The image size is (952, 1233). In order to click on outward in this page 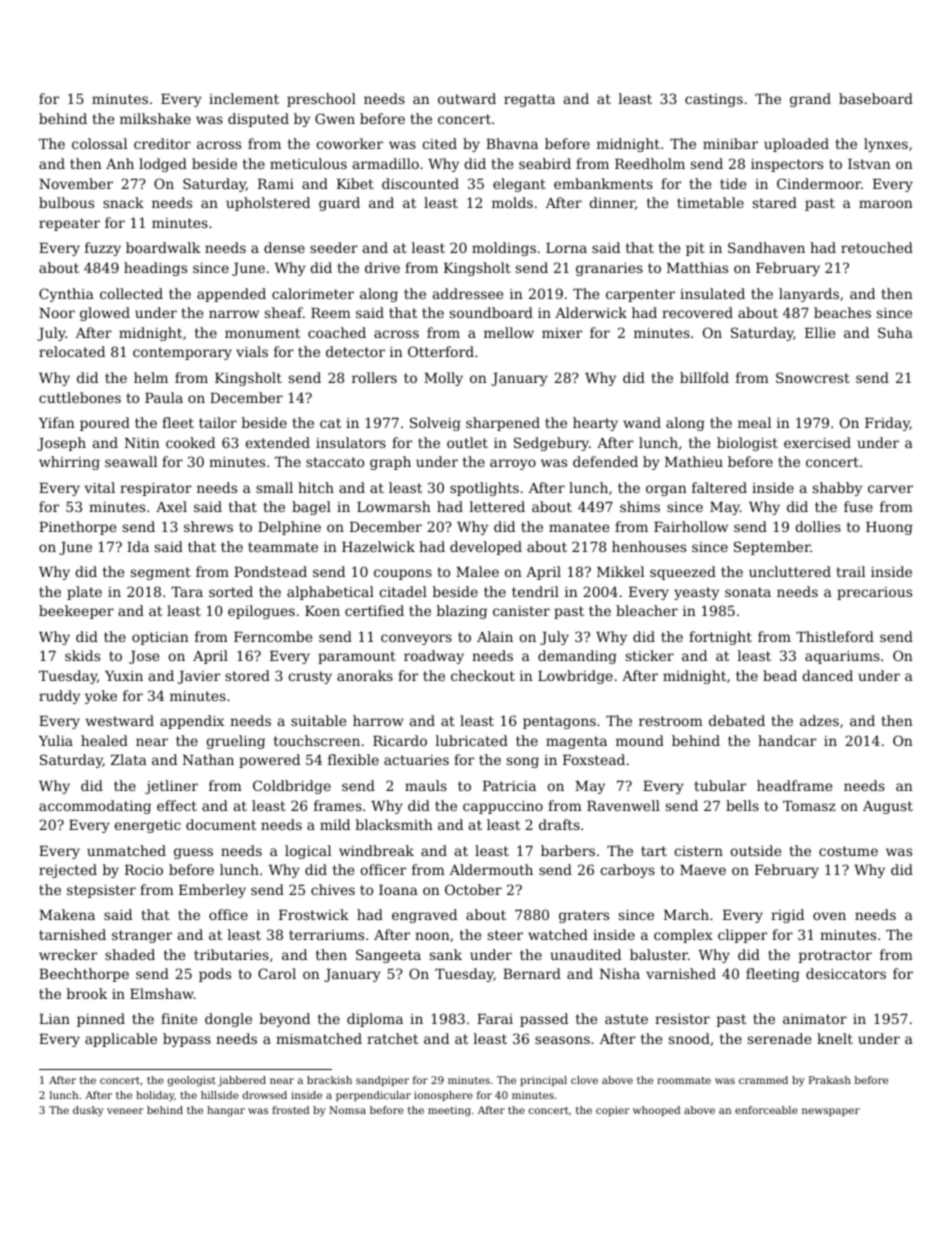, I will do `click(467, 98)`.
